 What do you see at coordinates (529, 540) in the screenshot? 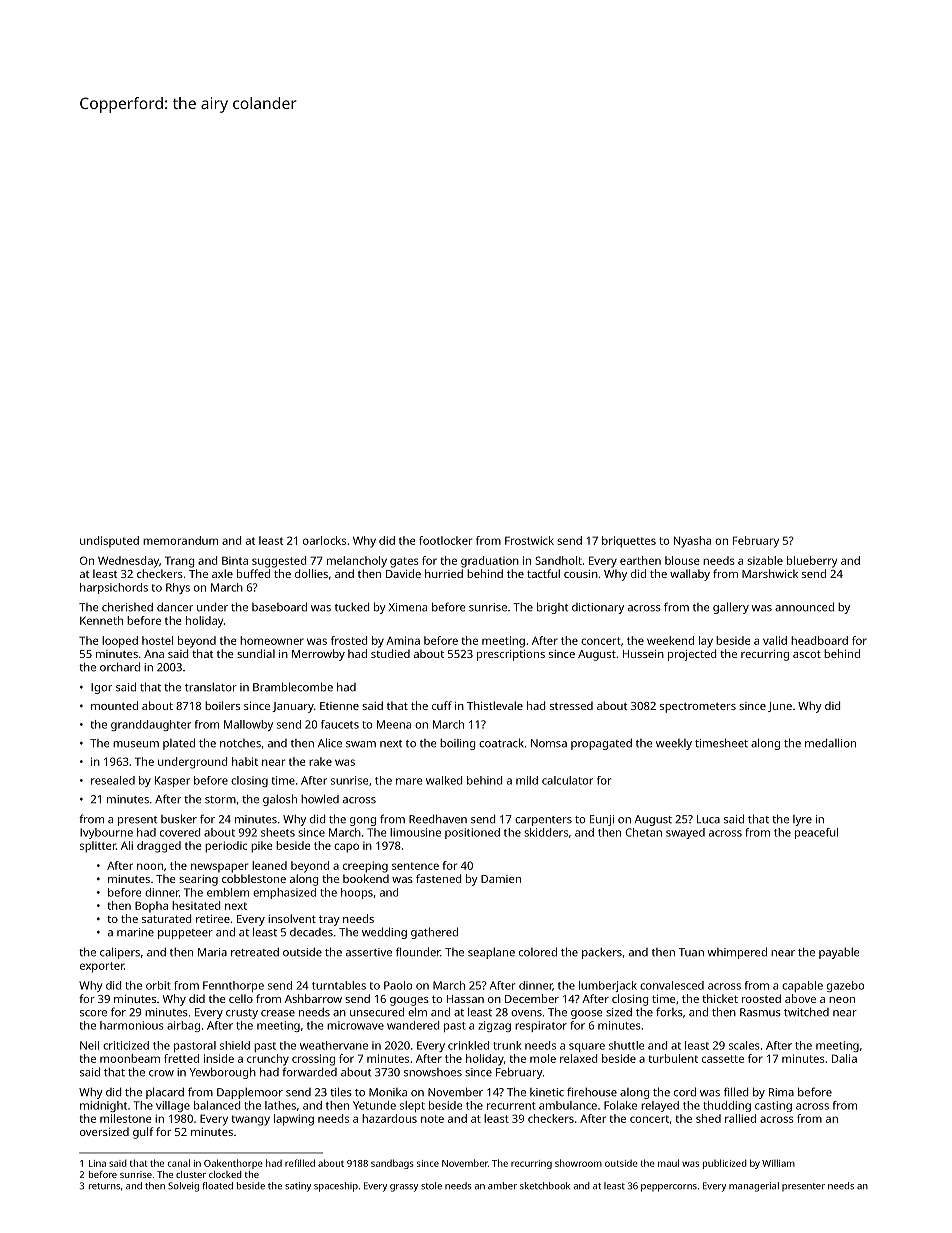
I see `Frostwick` at bounding box center [529, 540].
